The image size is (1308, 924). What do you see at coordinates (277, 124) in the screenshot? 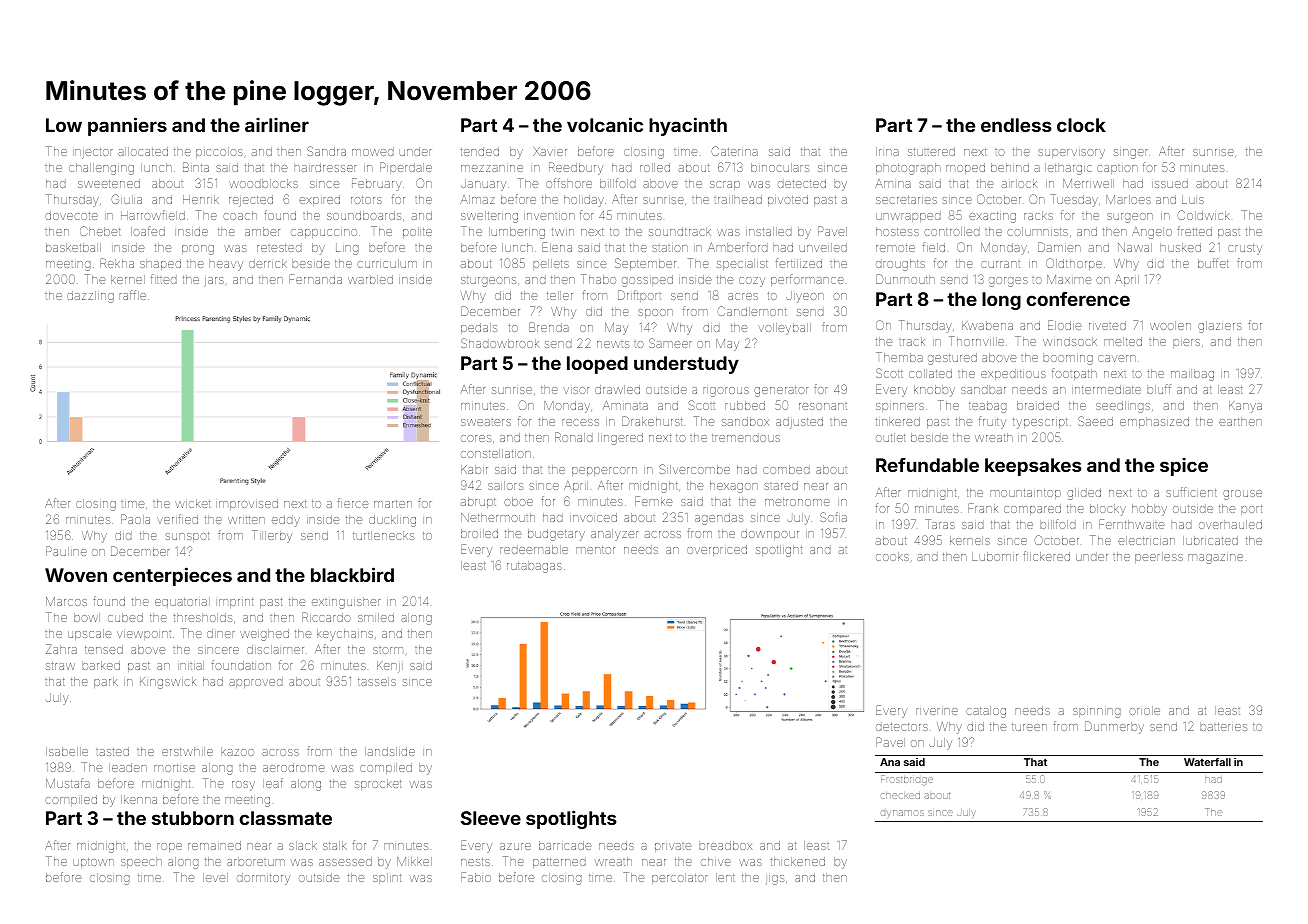
I see `airliner` at bounding box center [277, 124].
